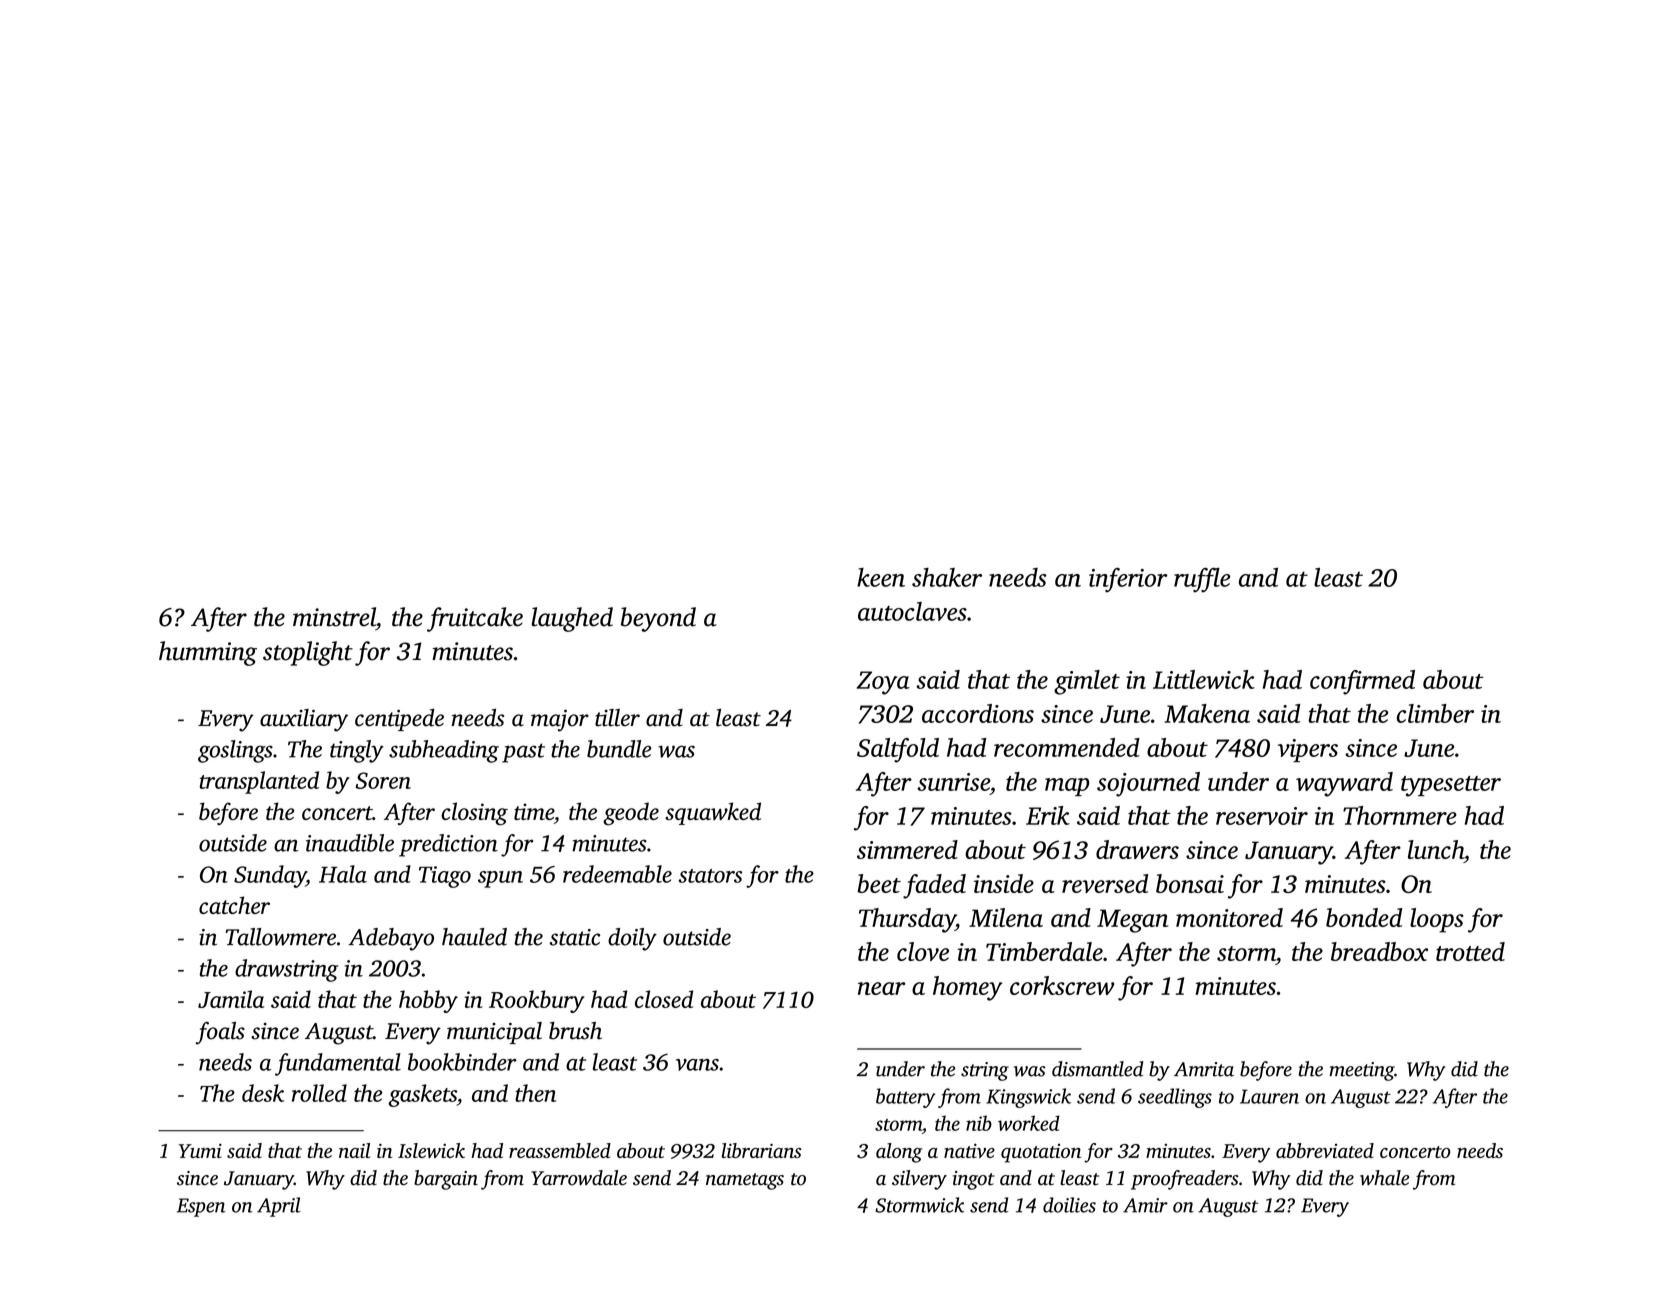  I want to click on Megan, so click(1132, 921).
